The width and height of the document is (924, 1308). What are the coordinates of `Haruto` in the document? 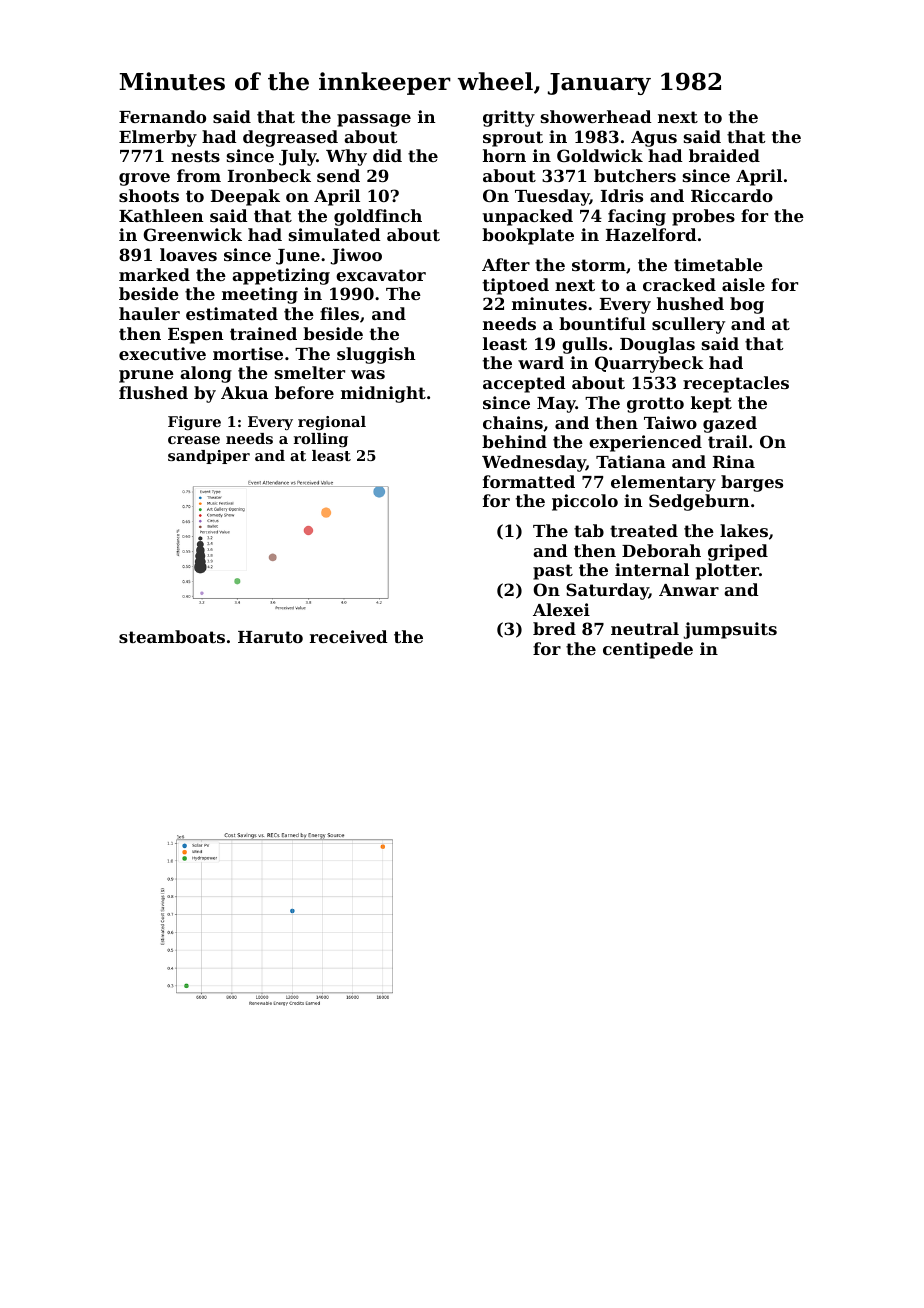 It's located at (270, 637).
